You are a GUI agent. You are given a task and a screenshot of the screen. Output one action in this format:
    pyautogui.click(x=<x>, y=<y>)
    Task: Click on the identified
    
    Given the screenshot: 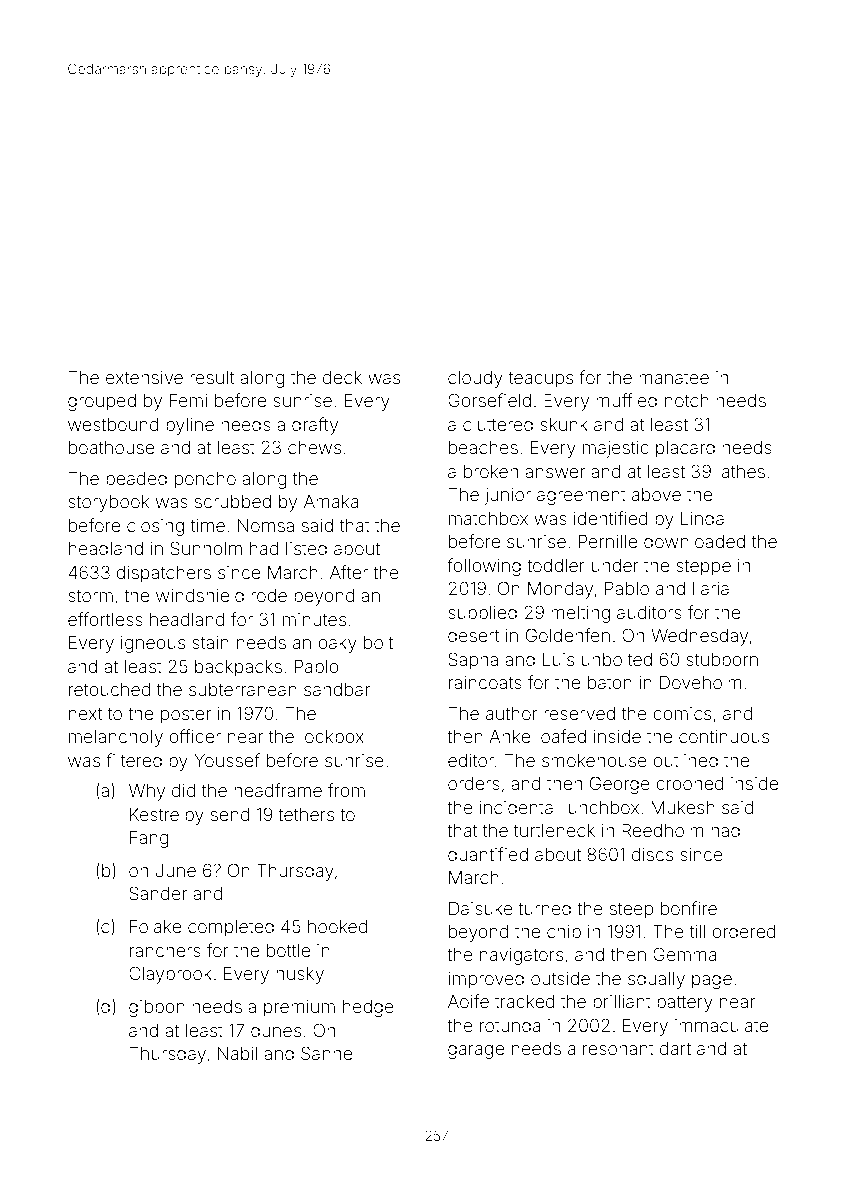 What is the action you would take?
    pyautogui.click(x=610, y=518)
